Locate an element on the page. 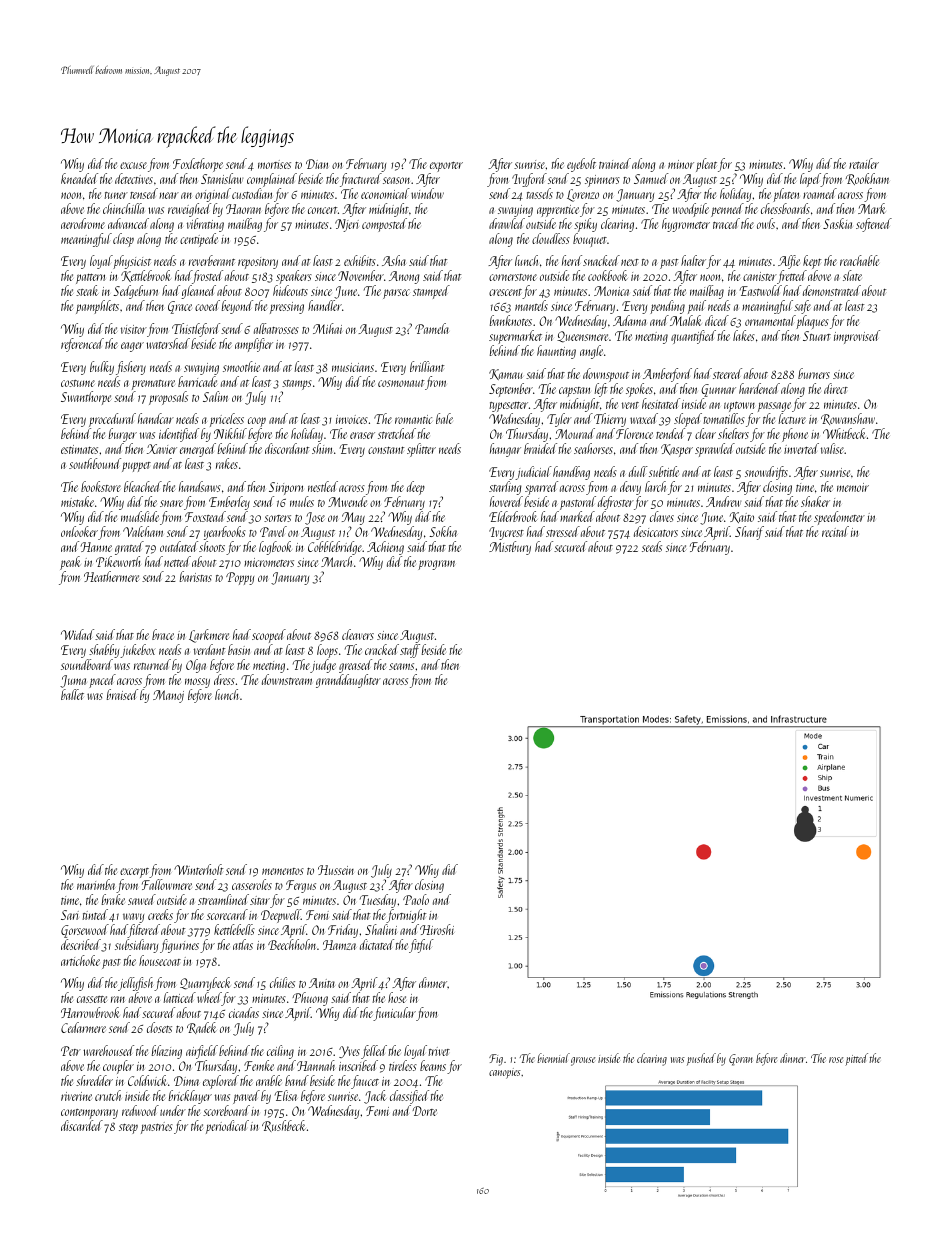 The width and height of the document is (952, 1233). desiccators is located at coordinates (656, 531).
